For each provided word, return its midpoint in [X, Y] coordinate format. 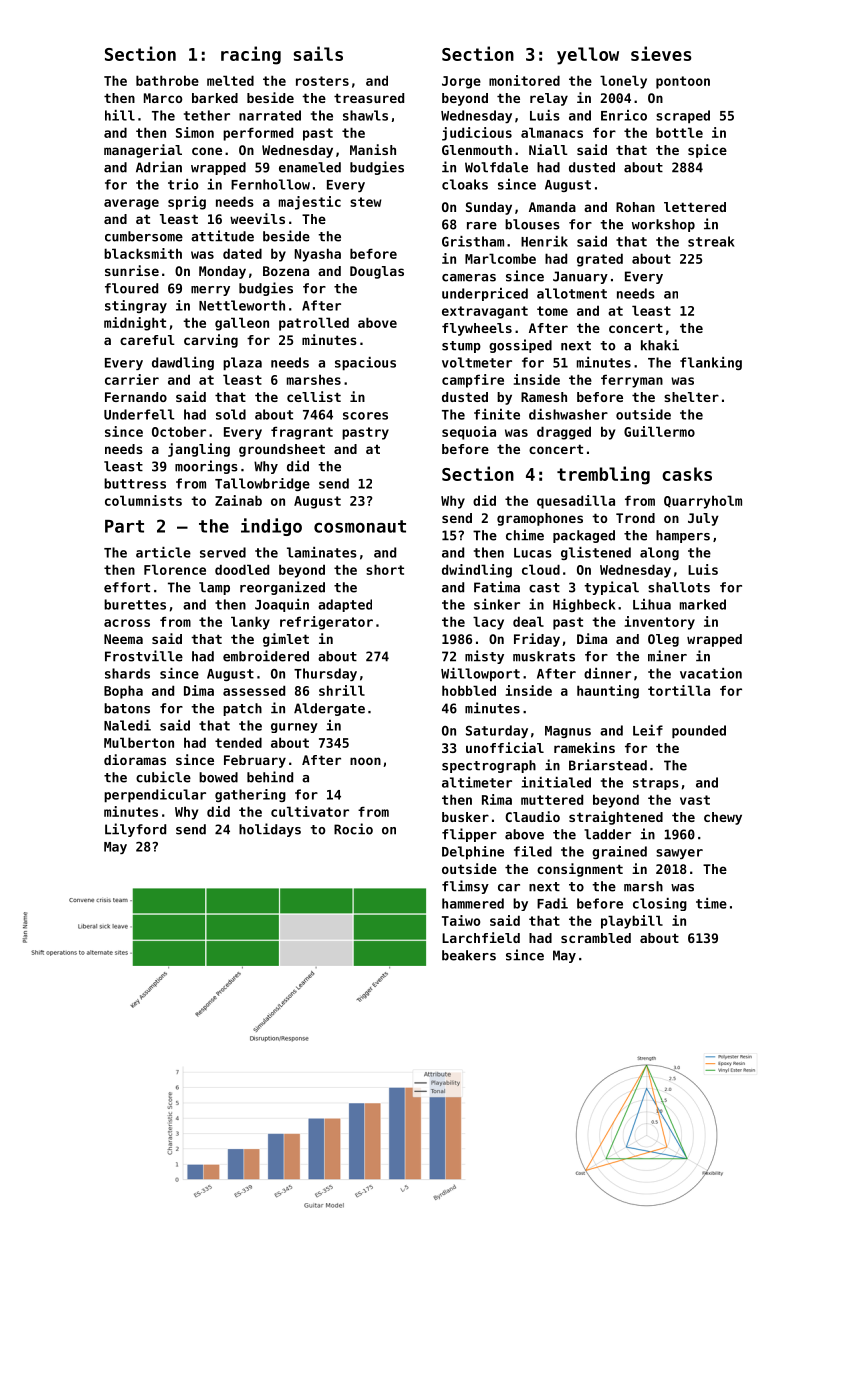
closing [660, 904]
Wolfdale [496, 167]
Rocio [353, 829]
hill [120, 115]
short [385, 569]
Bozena [286, 271]
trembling [603, 475]
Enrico [624, 115]
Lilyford [135, 830]
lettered [695, 207]
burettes [135, 604]
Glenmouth [477, 150]
